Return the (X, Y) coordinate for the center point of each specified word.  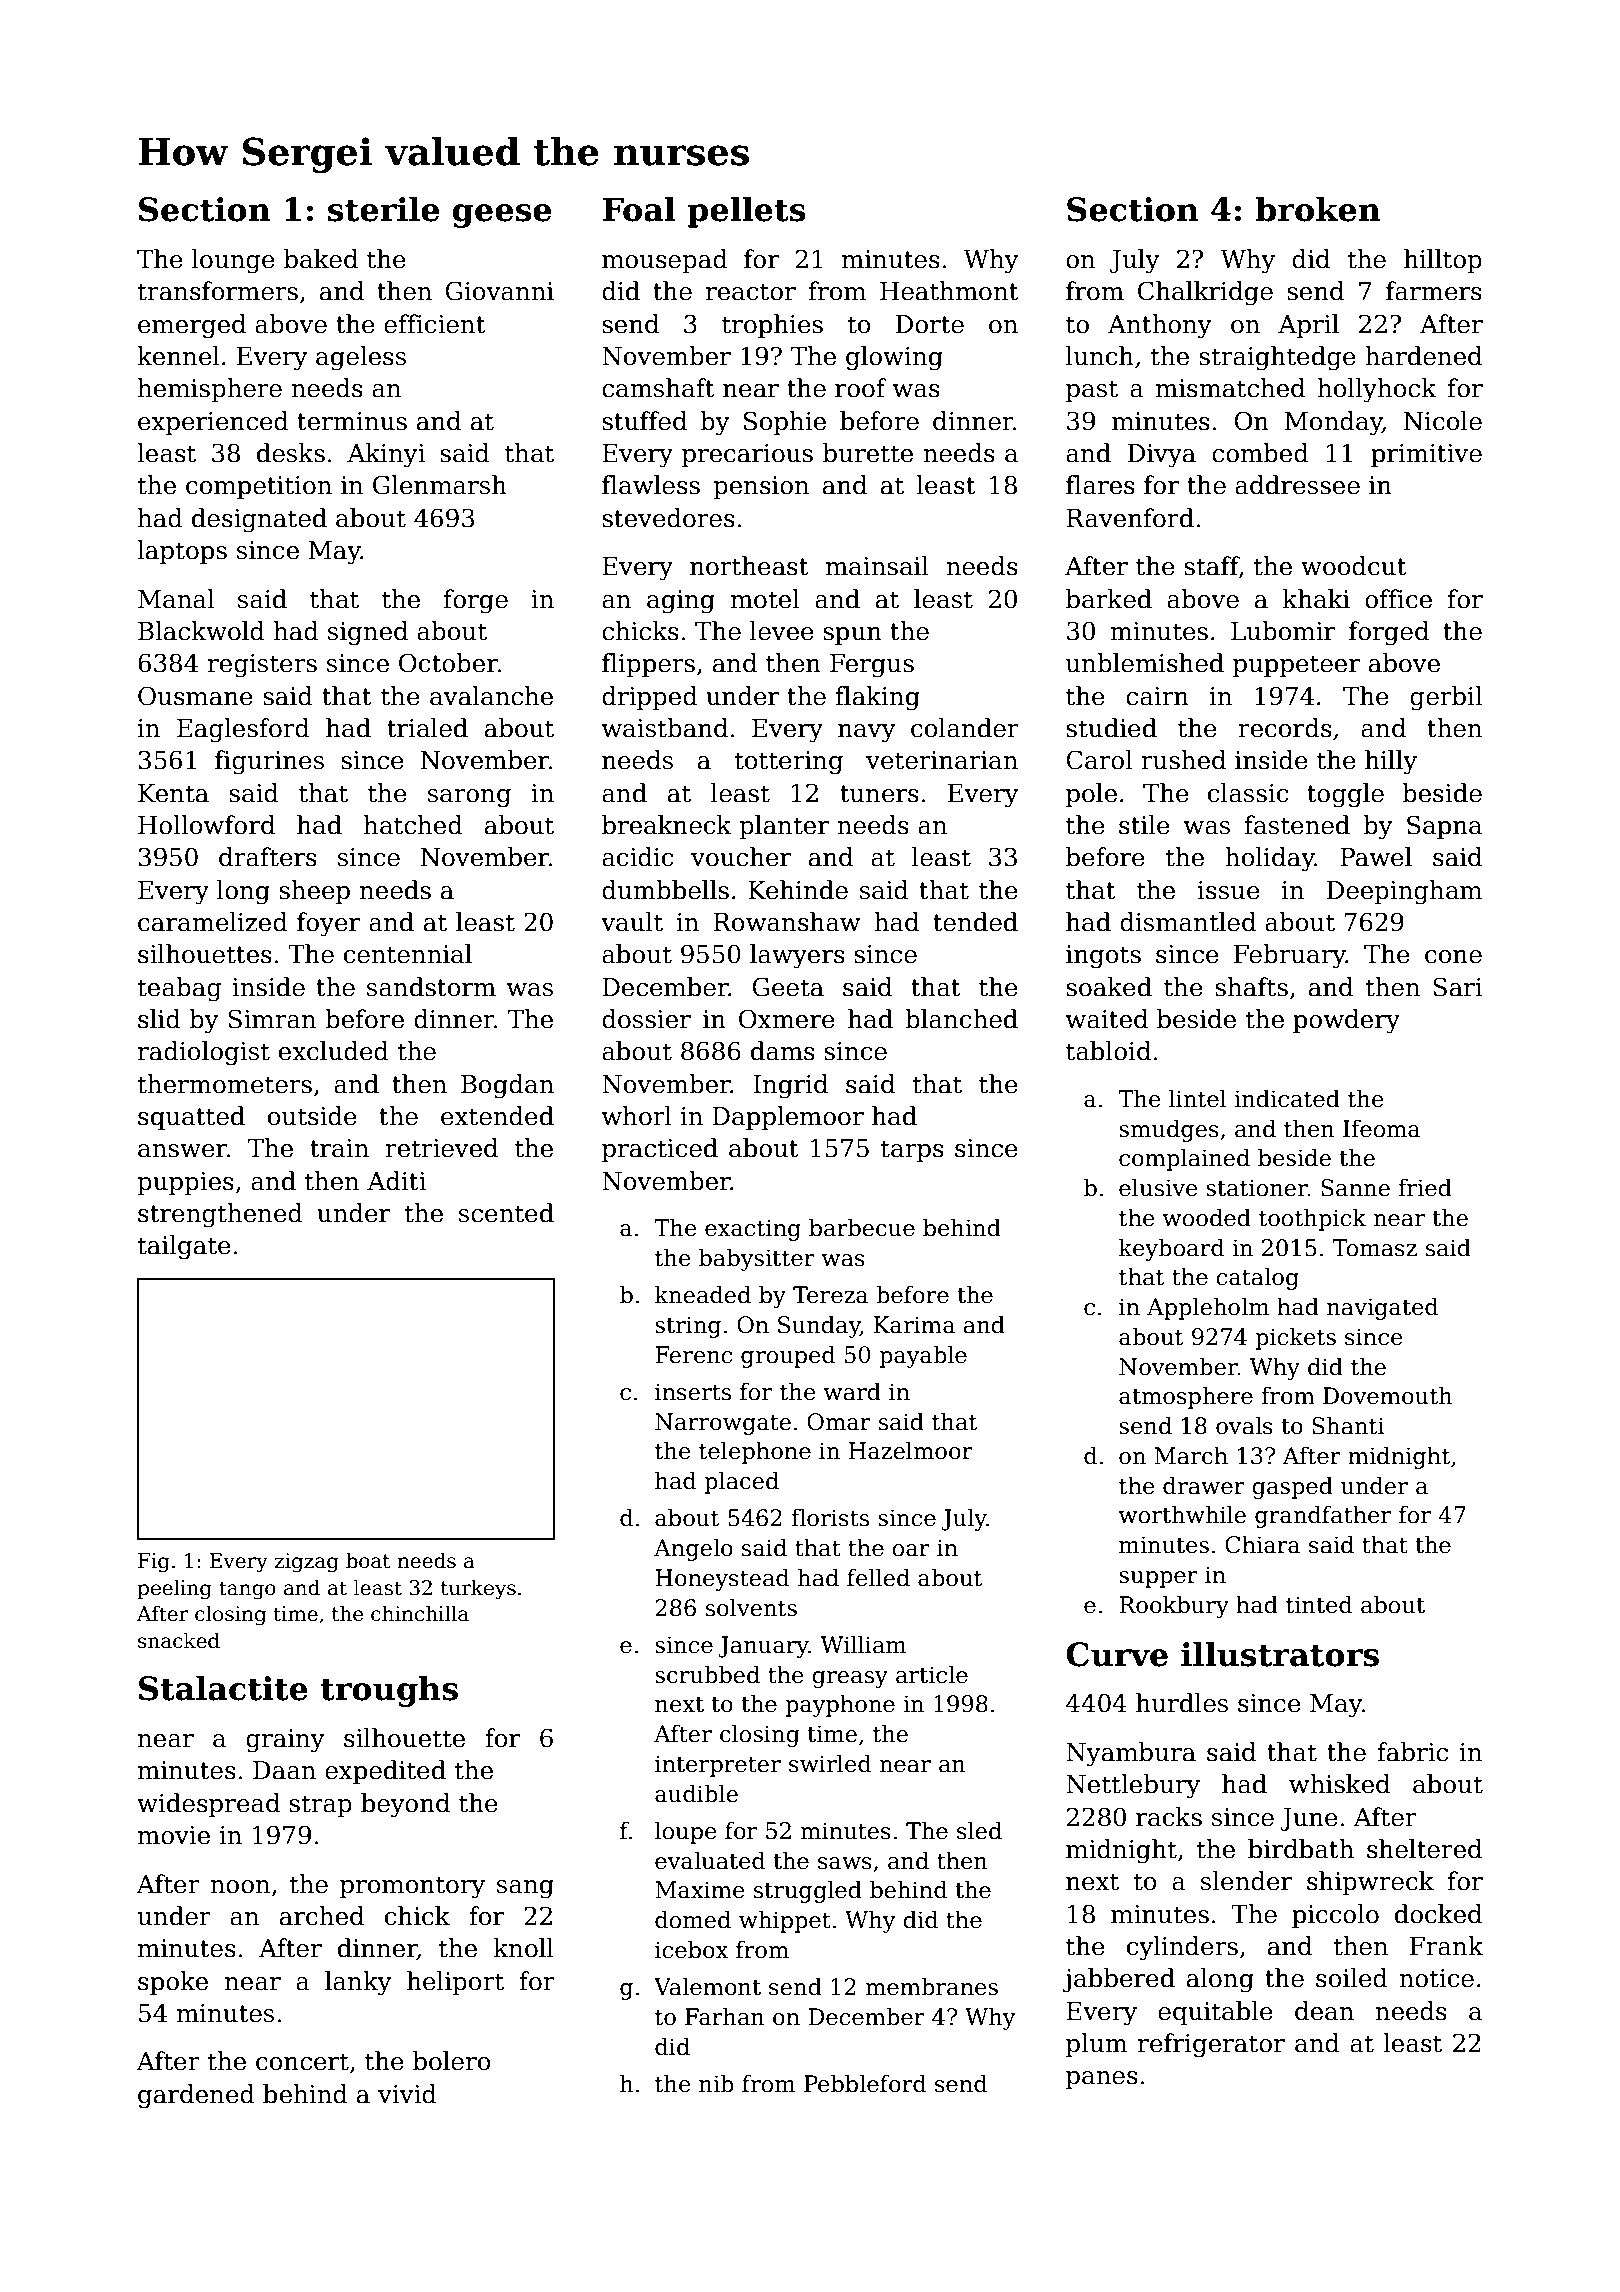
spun (852, 636)
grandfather (1323, 1516)
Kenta (173, 793)
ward (852, 1391)
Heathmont (949, 291)
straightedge (1277, 358)
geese (502, 216)
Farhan (725, 2016)
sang (525, 1889)
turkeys (478, 1589)
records (1285, 728)
